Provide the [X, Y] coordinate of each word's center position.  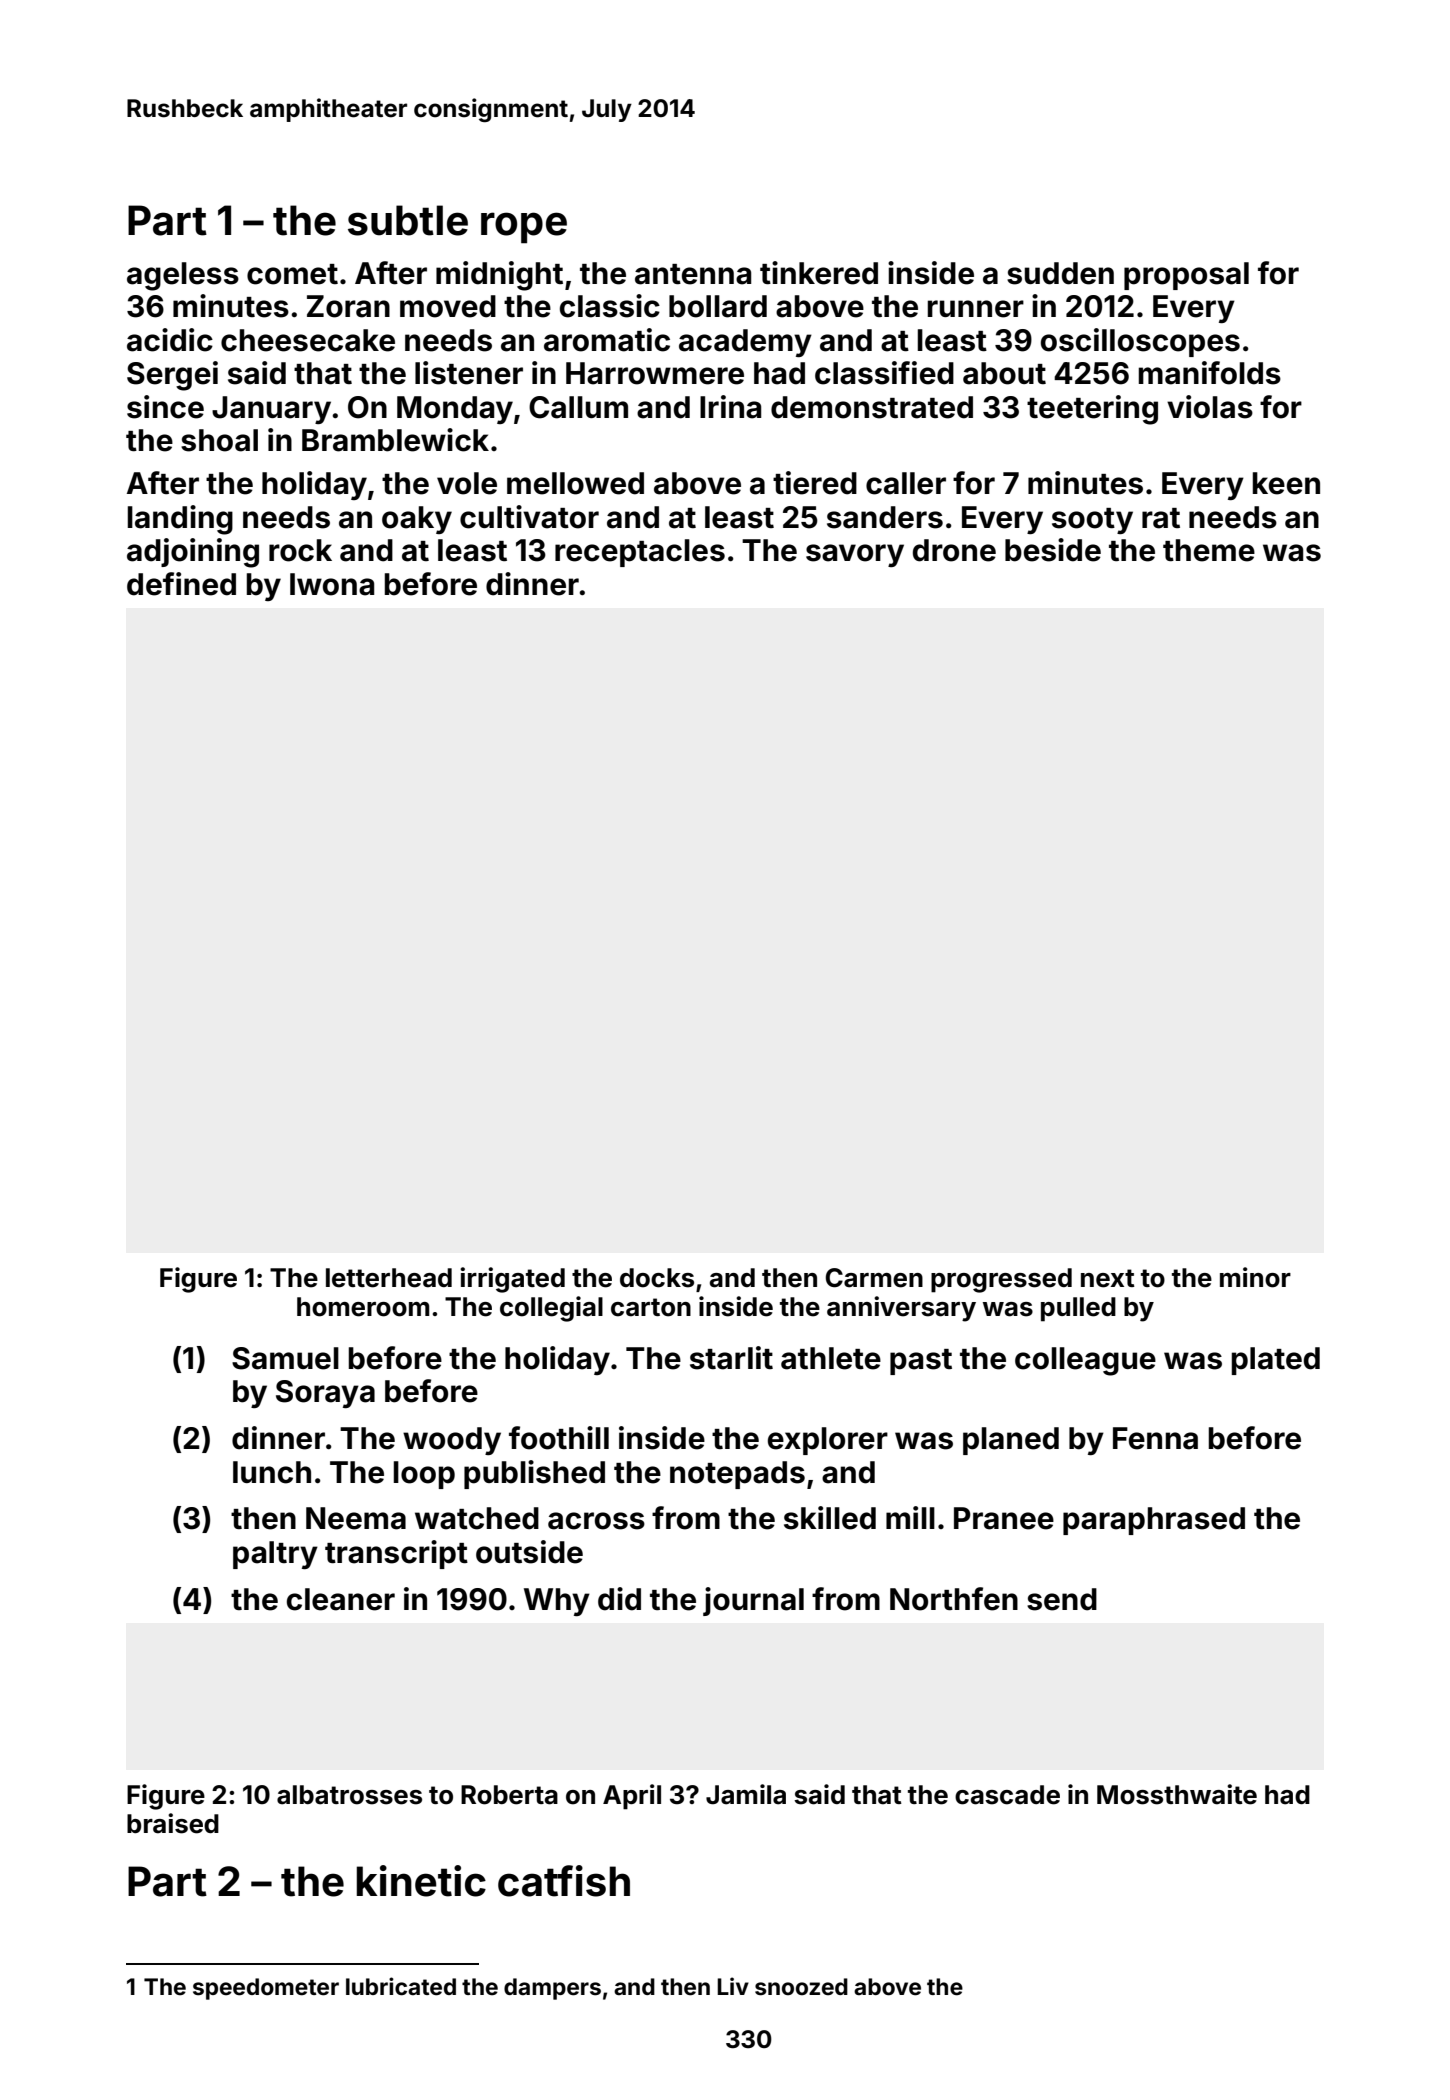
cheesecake [308, 340]
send [1062, 1599]
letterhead [389, 1278]
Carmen [874, 1278]
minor [1255, 1277]
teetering [1092, 410]
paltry [275, 1555]
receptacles [640, 553]
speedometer [266, 1989]
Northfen [954, 1599]
